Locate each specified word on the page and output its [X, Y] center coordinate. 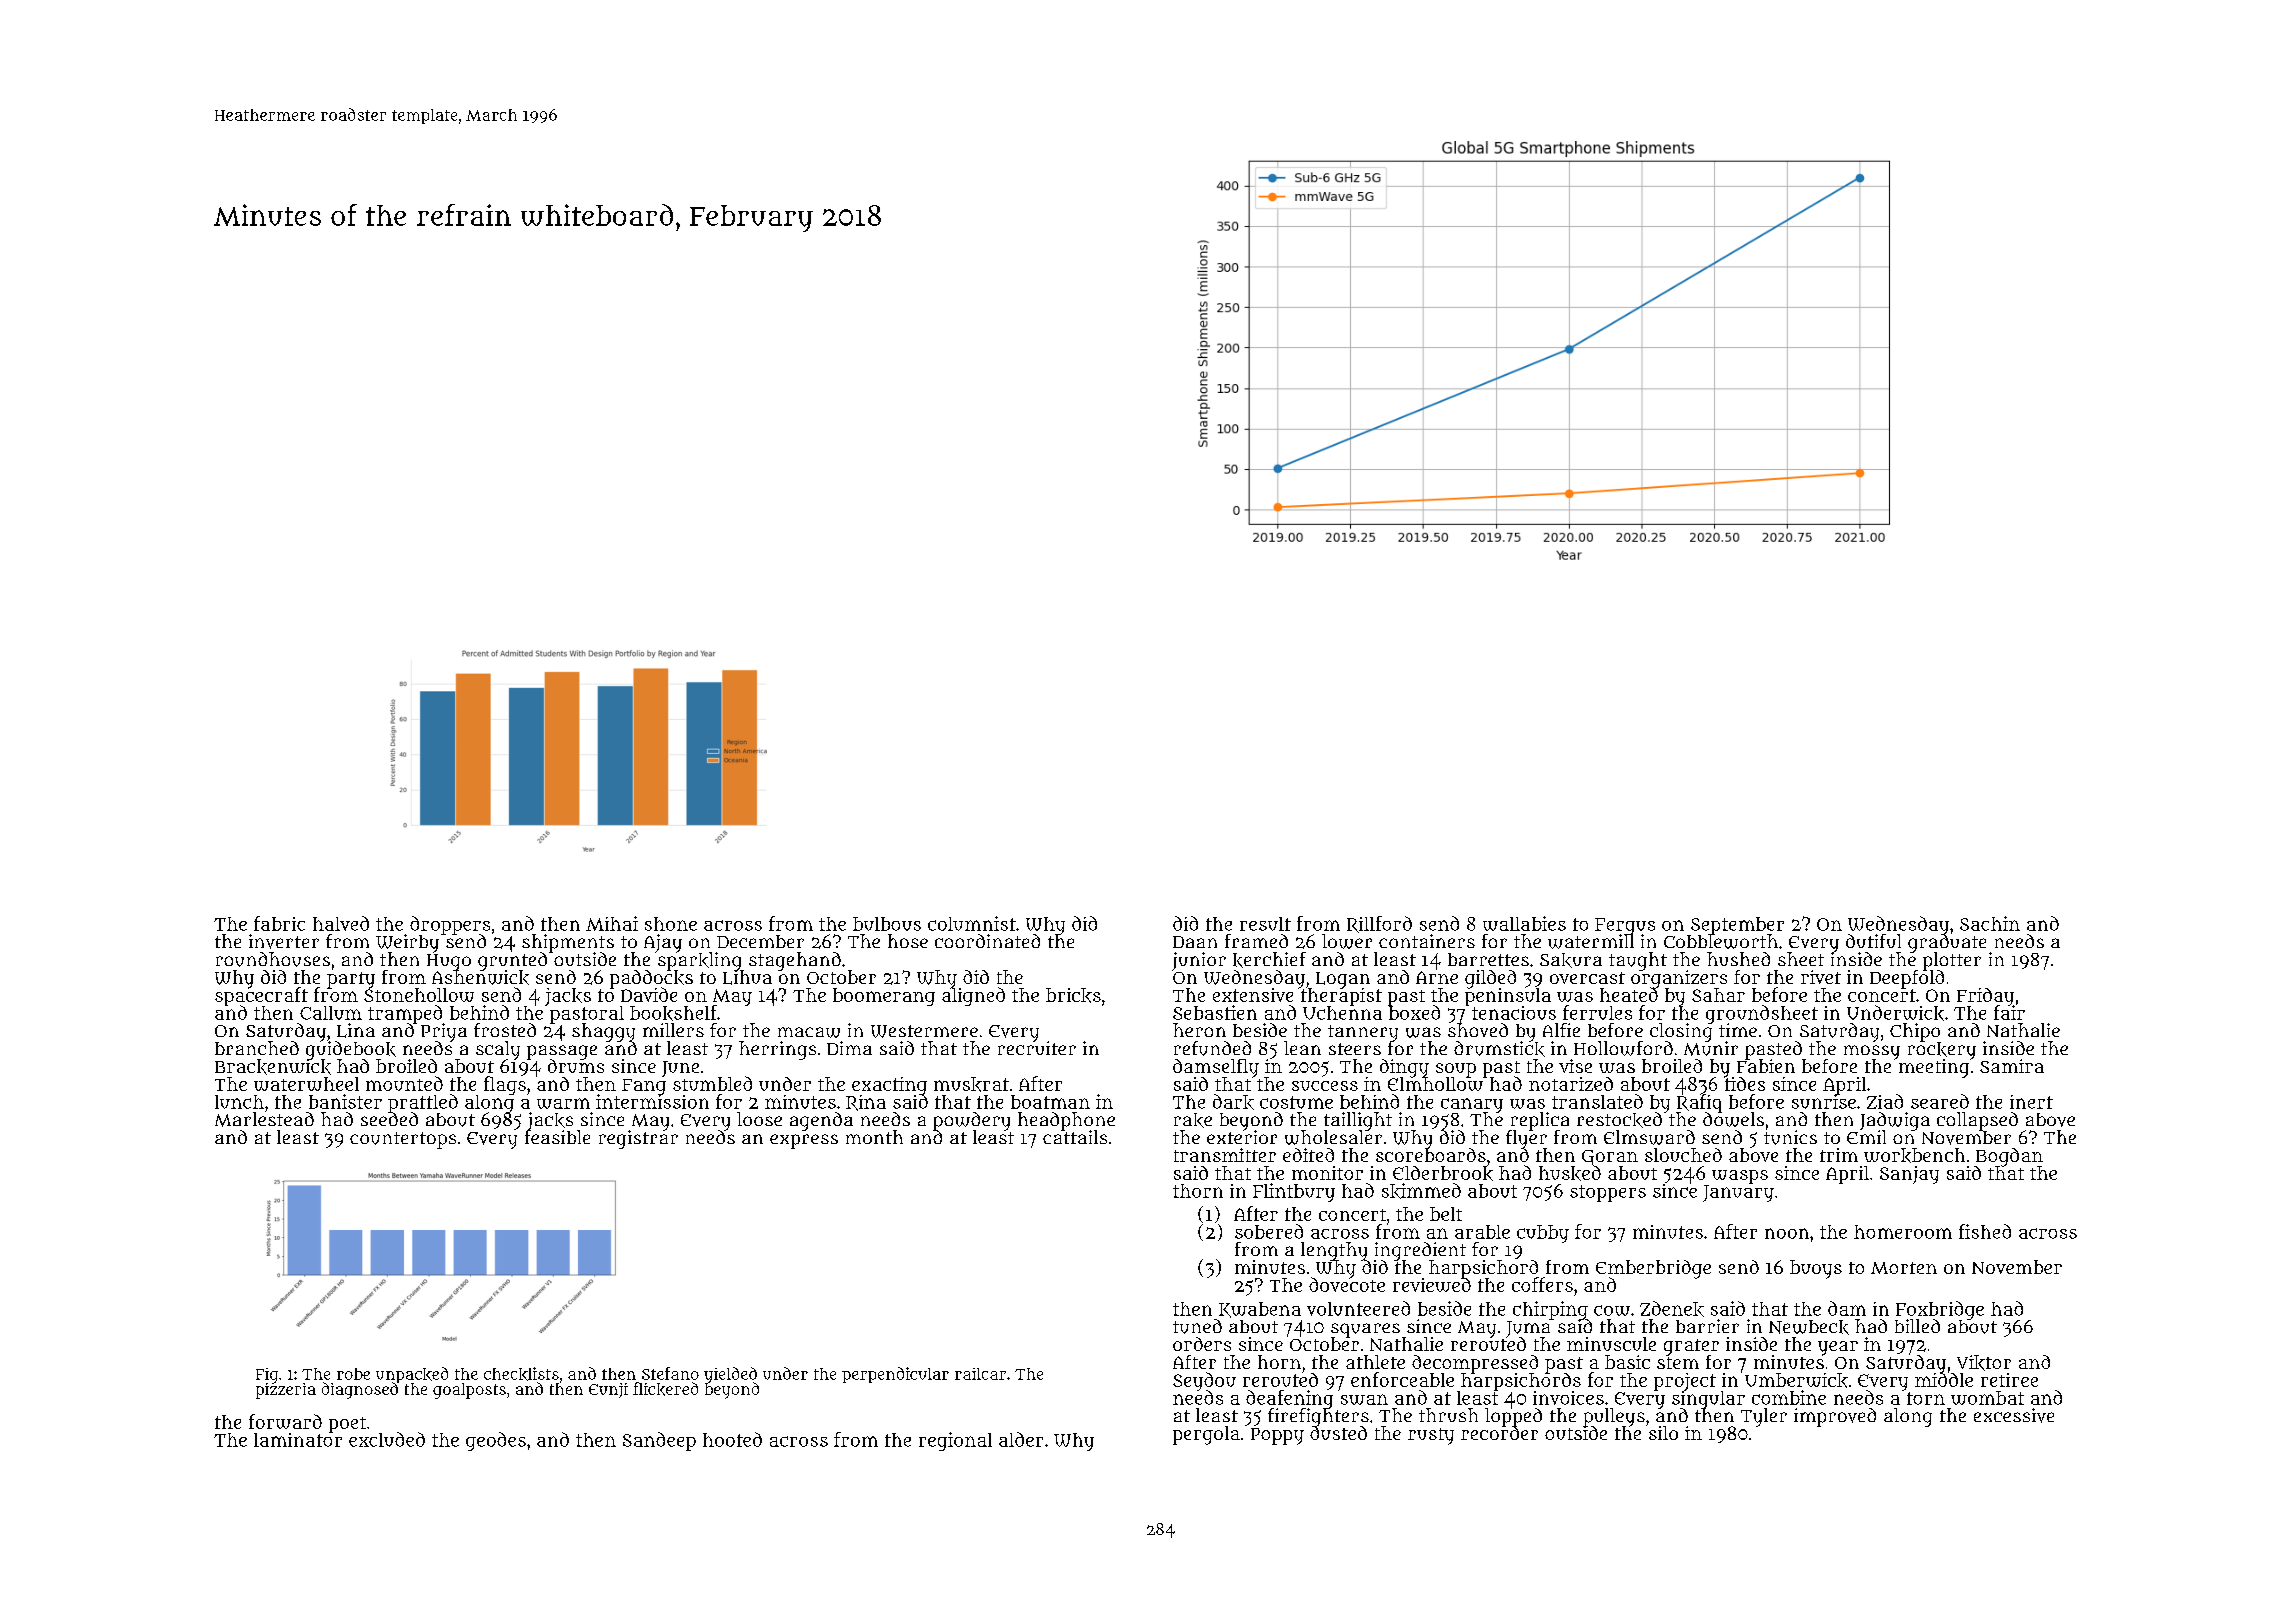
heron [1199, 1030]
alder [1021, 1439]
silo [1663, 1433]
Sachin [1990, 923]
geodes [496, 1441]
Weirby [407, 944]
